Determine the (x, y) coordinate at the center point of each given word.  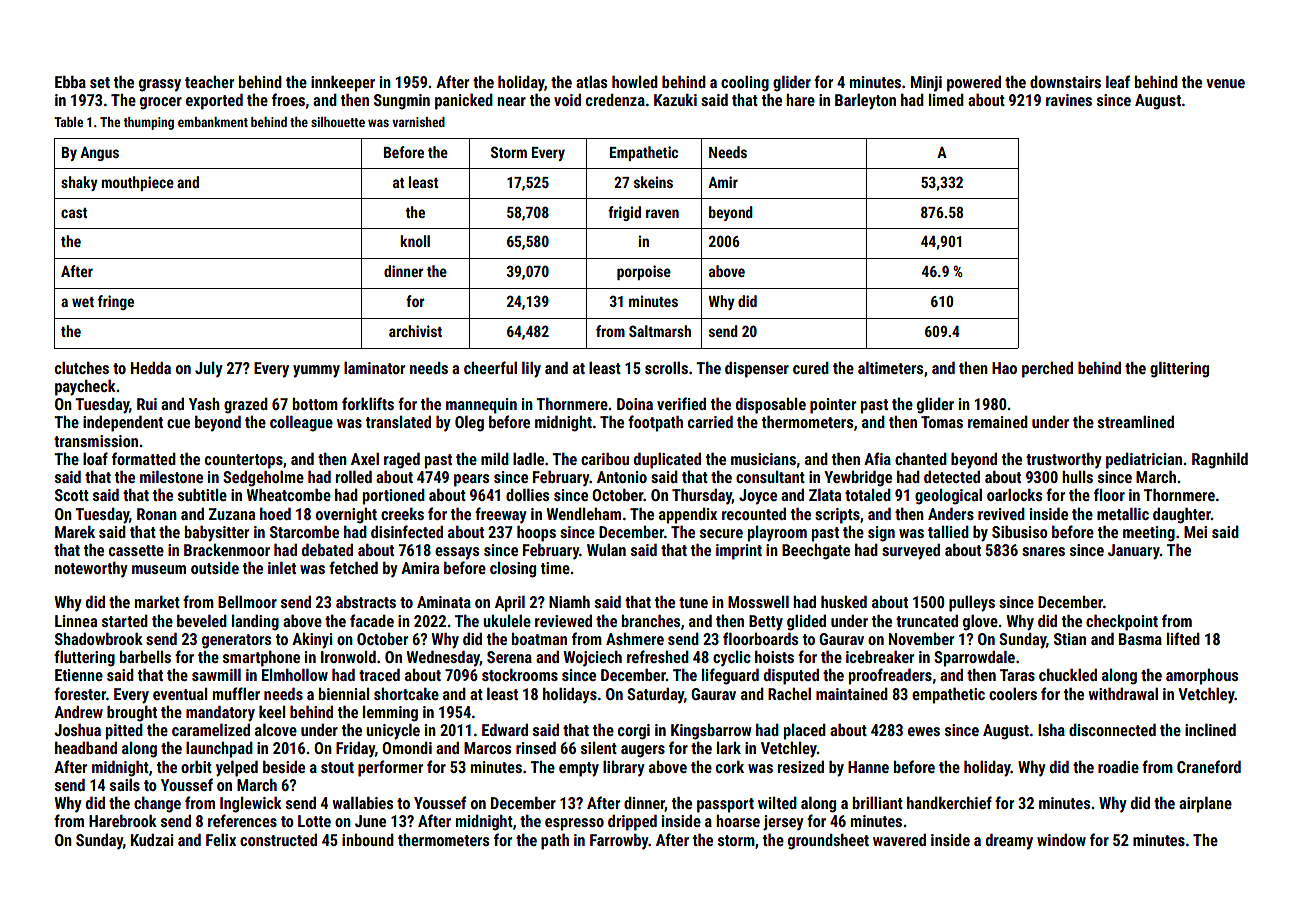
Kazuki (675, 100)
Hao (1004, 368)
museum (159, 569)
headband (86, 747)
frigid (624, 213)
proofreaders (890, 676)
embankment (213, 122)
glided (806, 623)
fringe (116, 302)
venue (1225, 83)
